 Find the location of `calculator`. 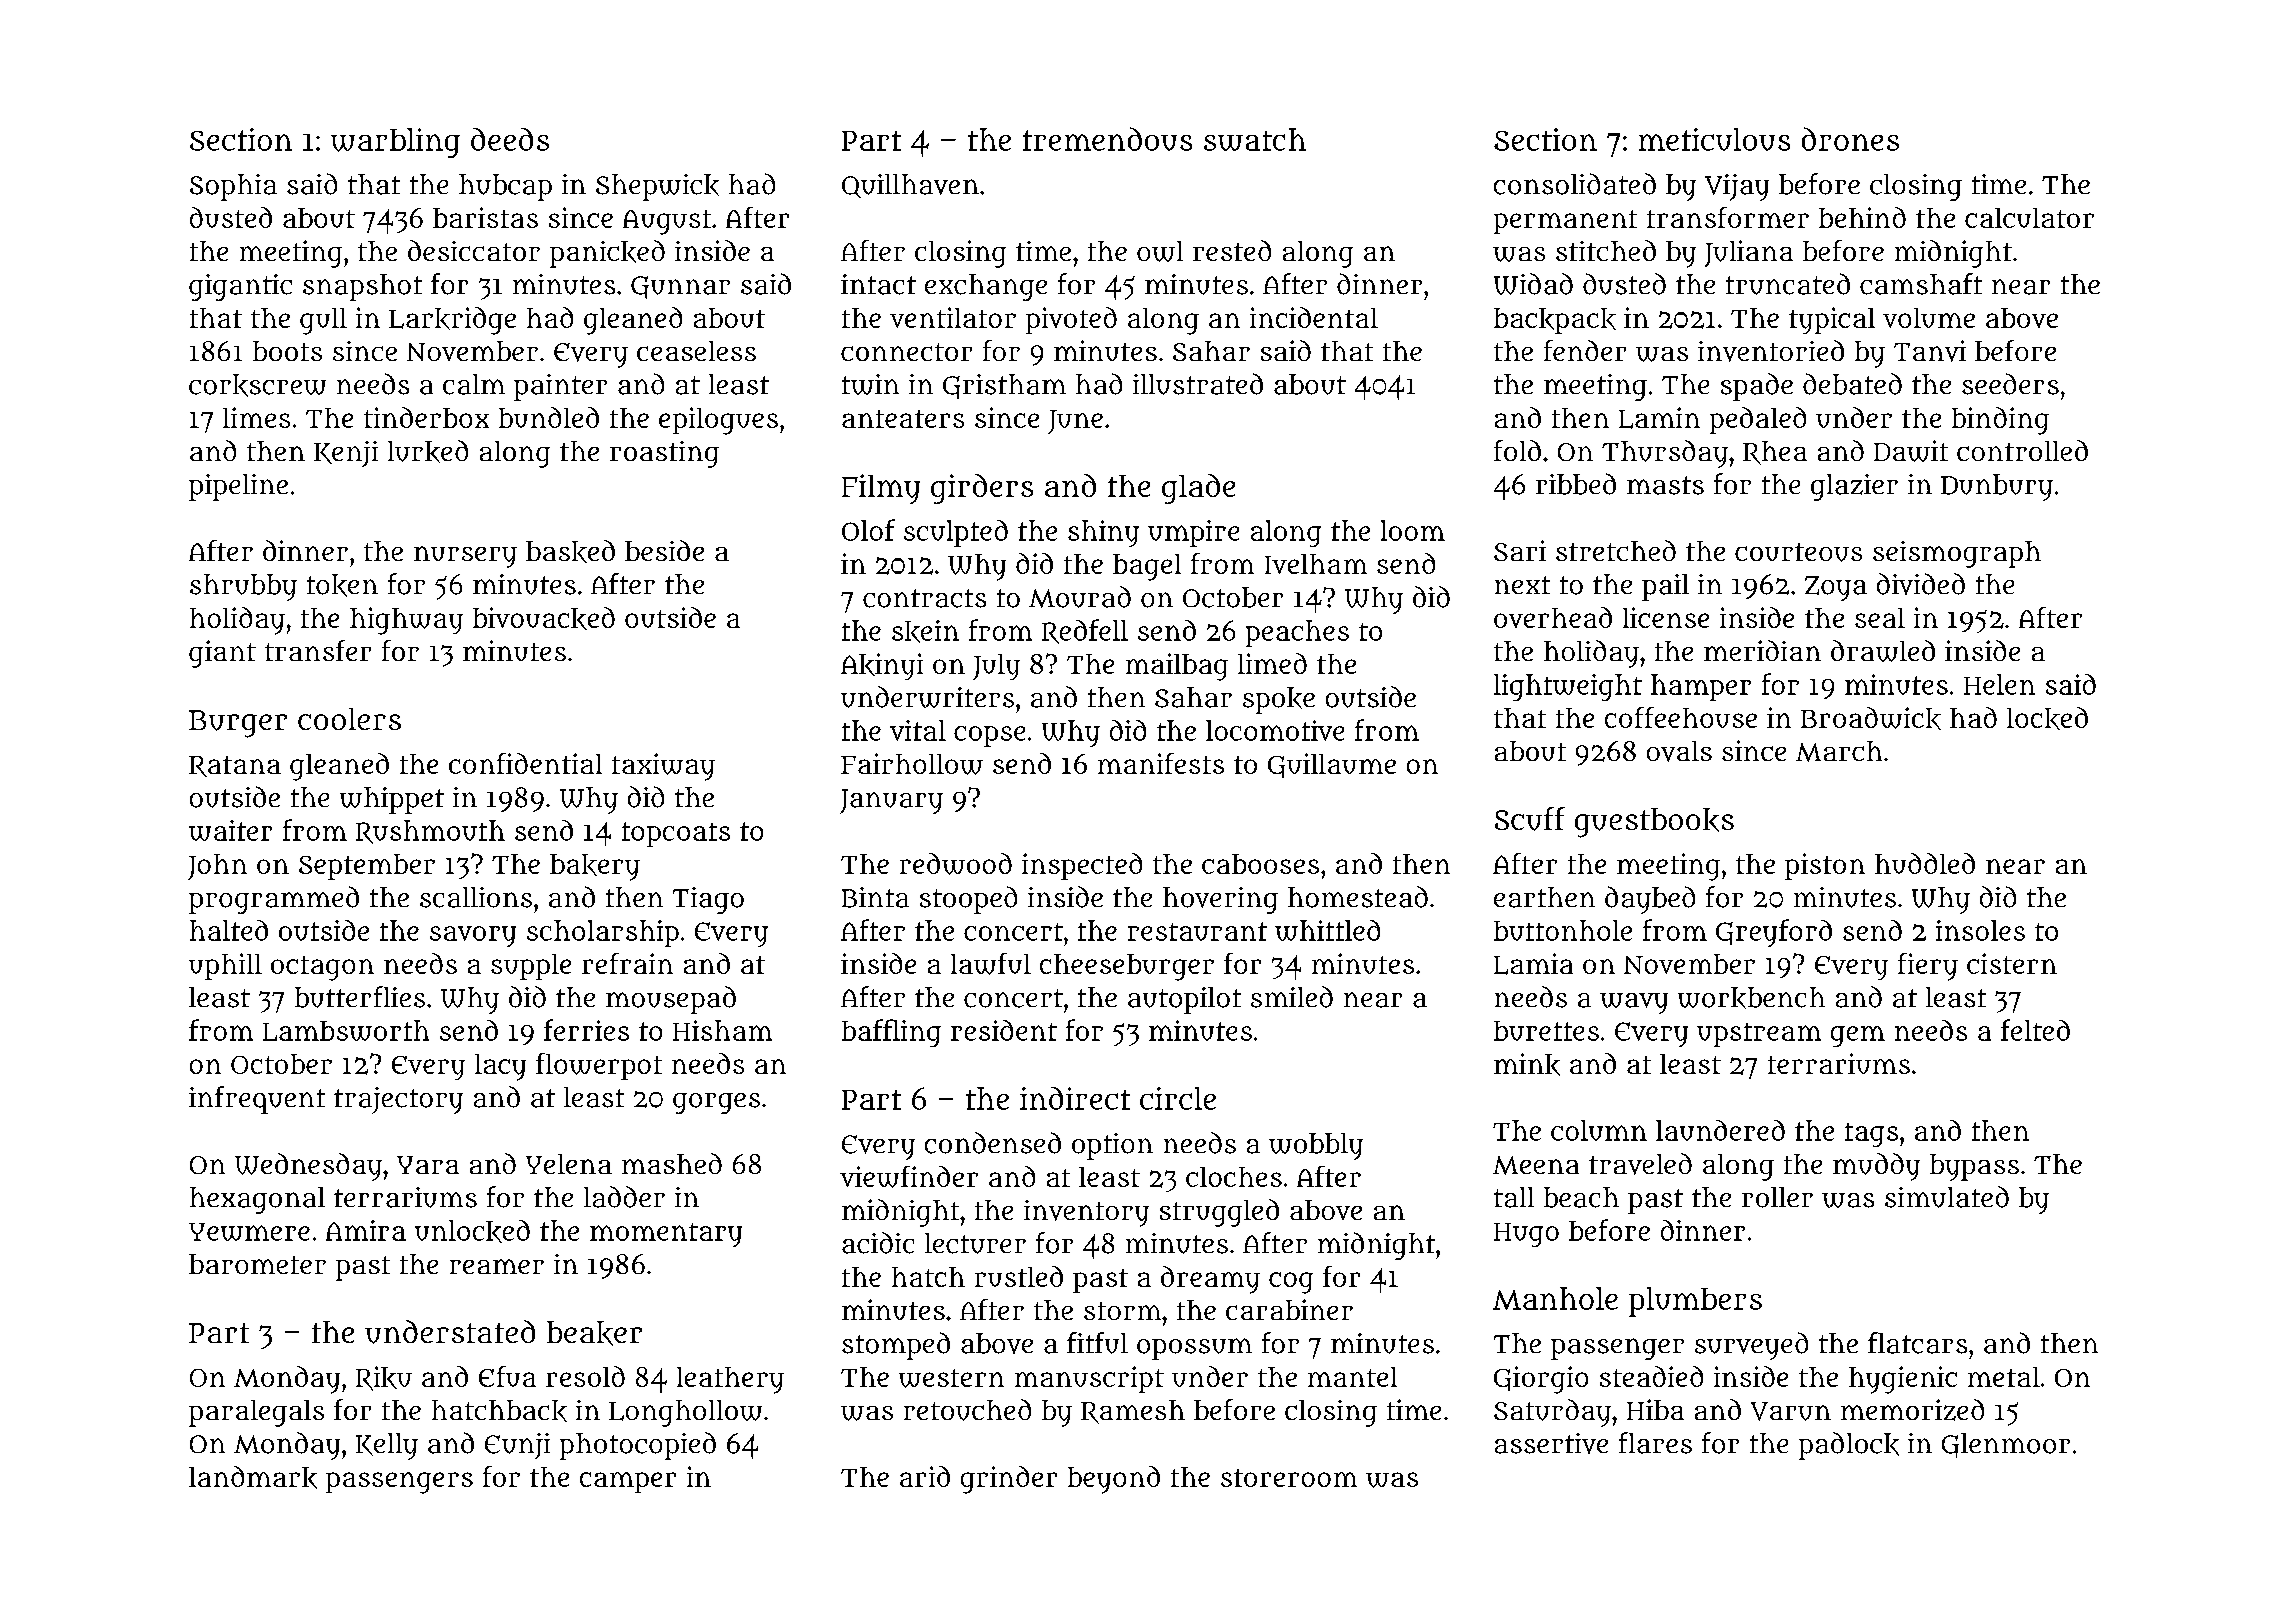

calculator is located at coordinates (2029, 218).
